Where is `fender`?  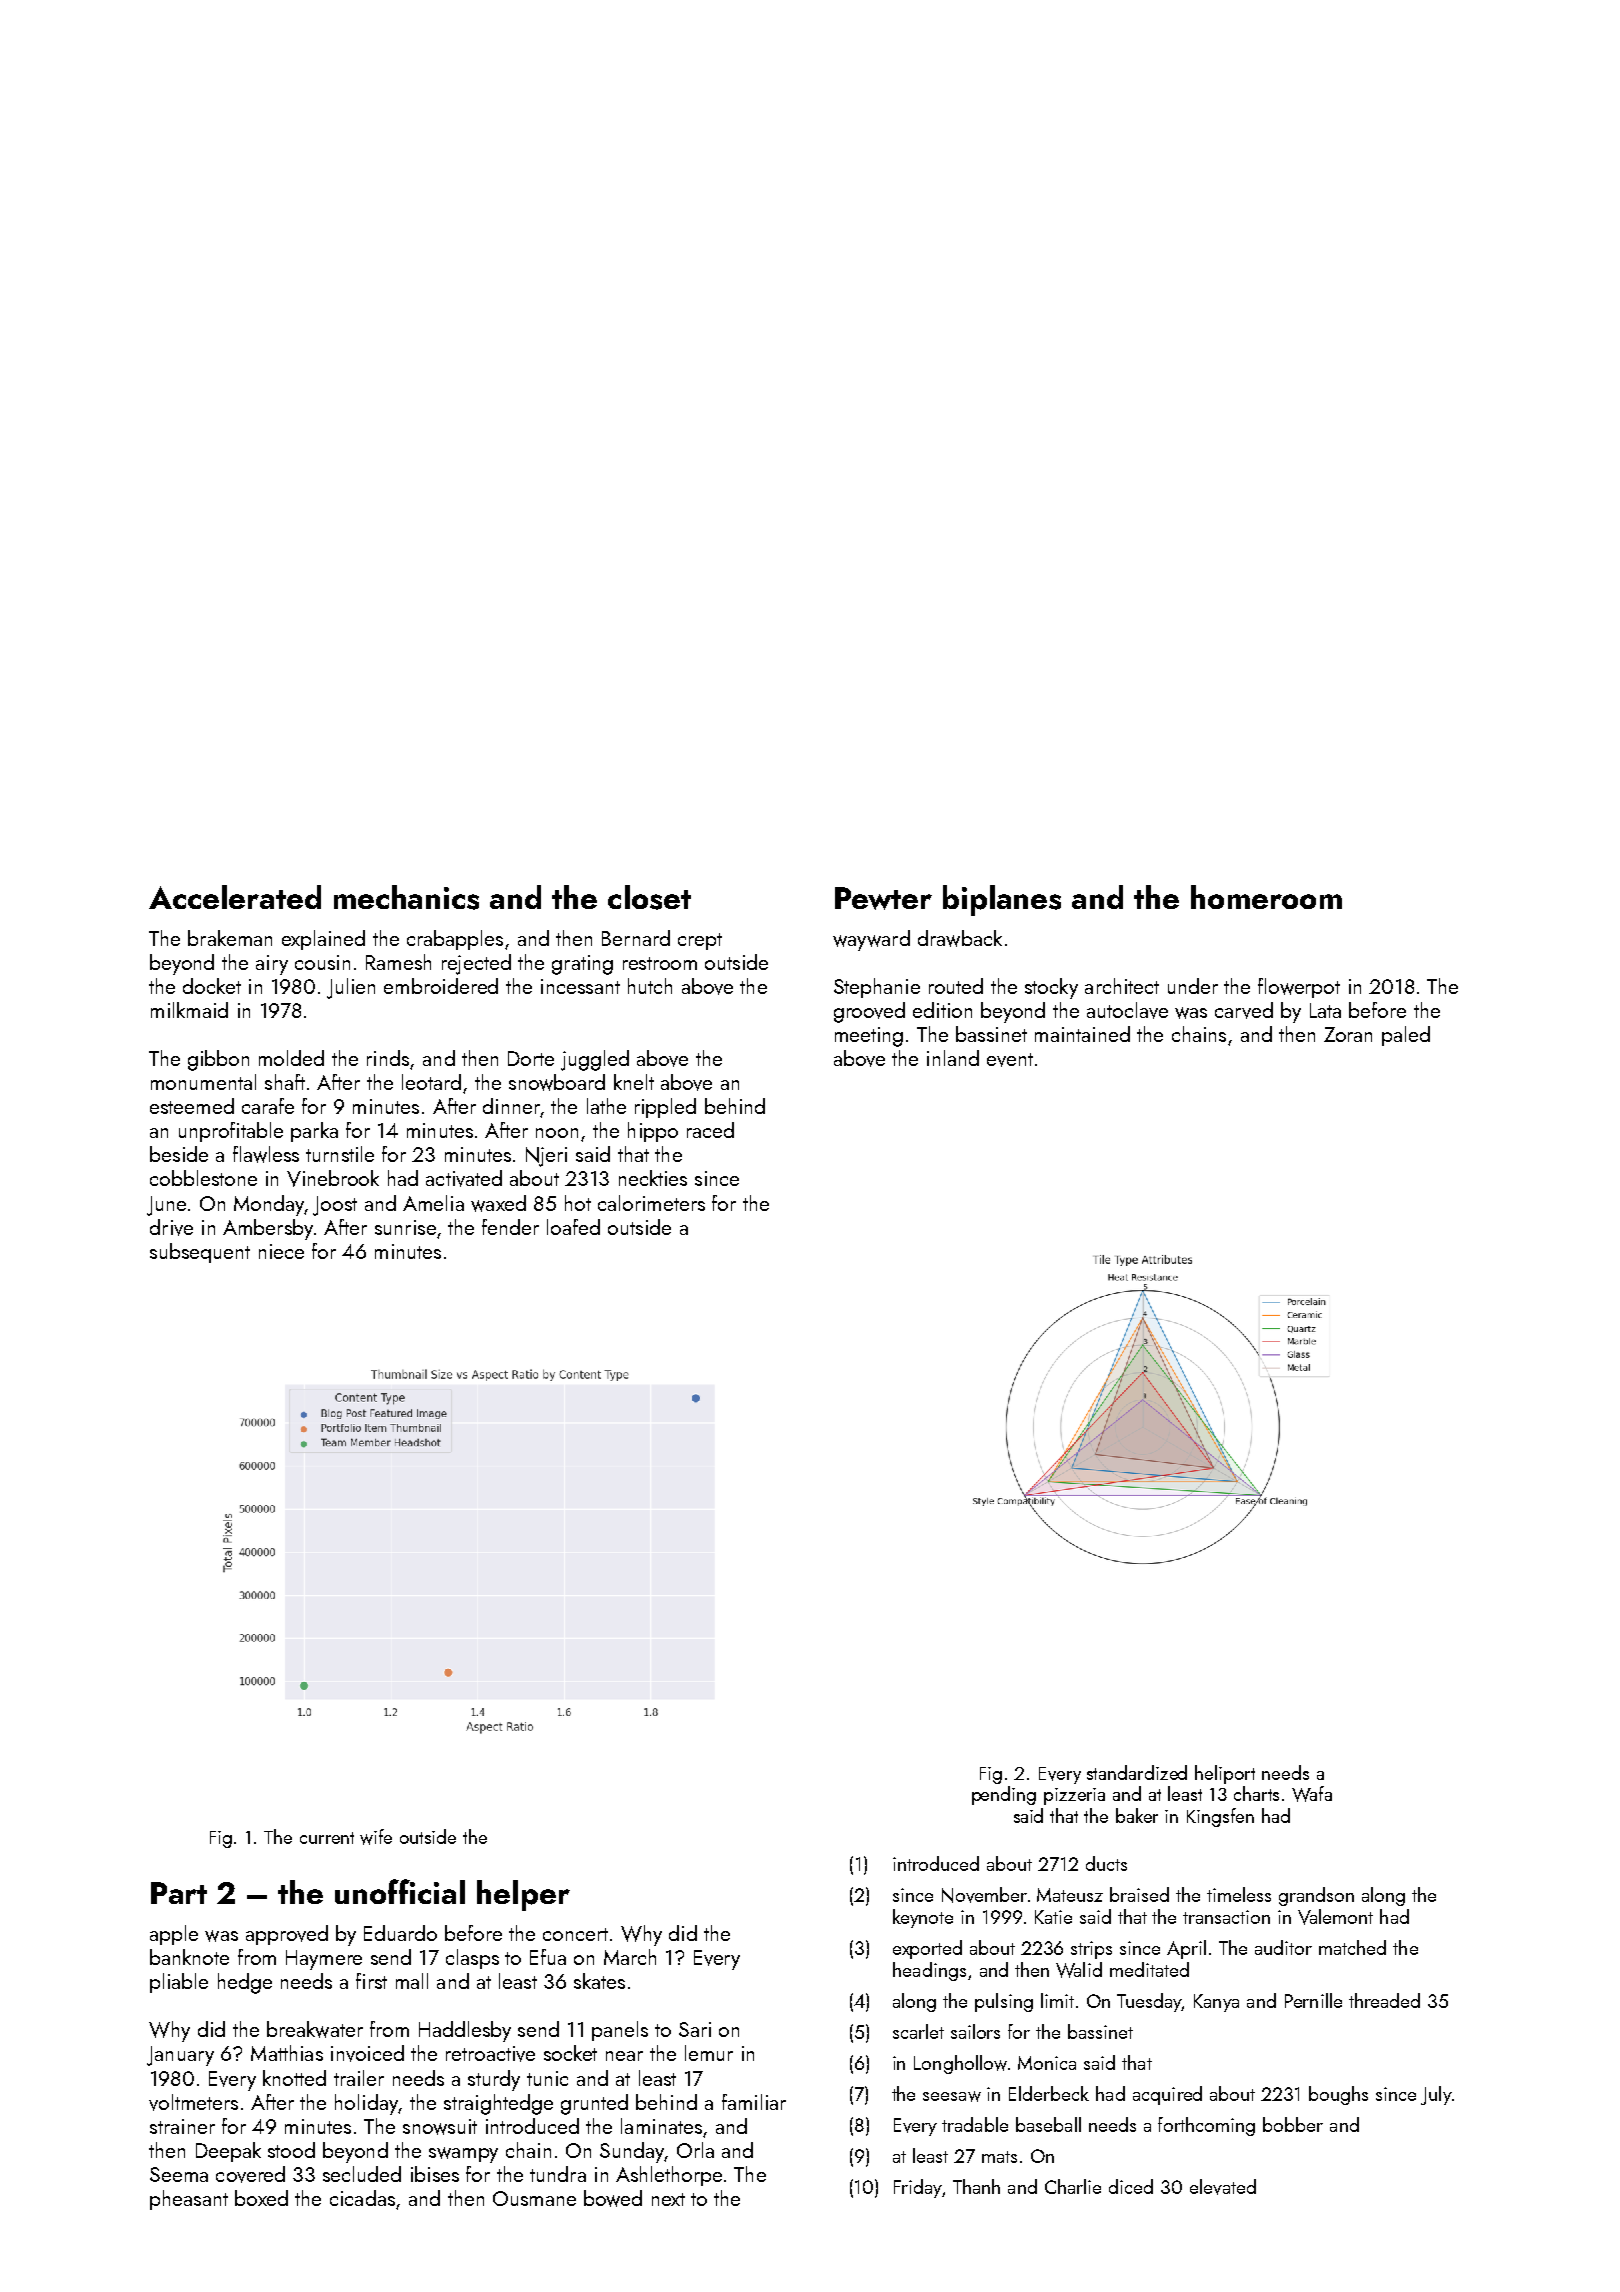
fender is located at coordinates (510, 1227).
